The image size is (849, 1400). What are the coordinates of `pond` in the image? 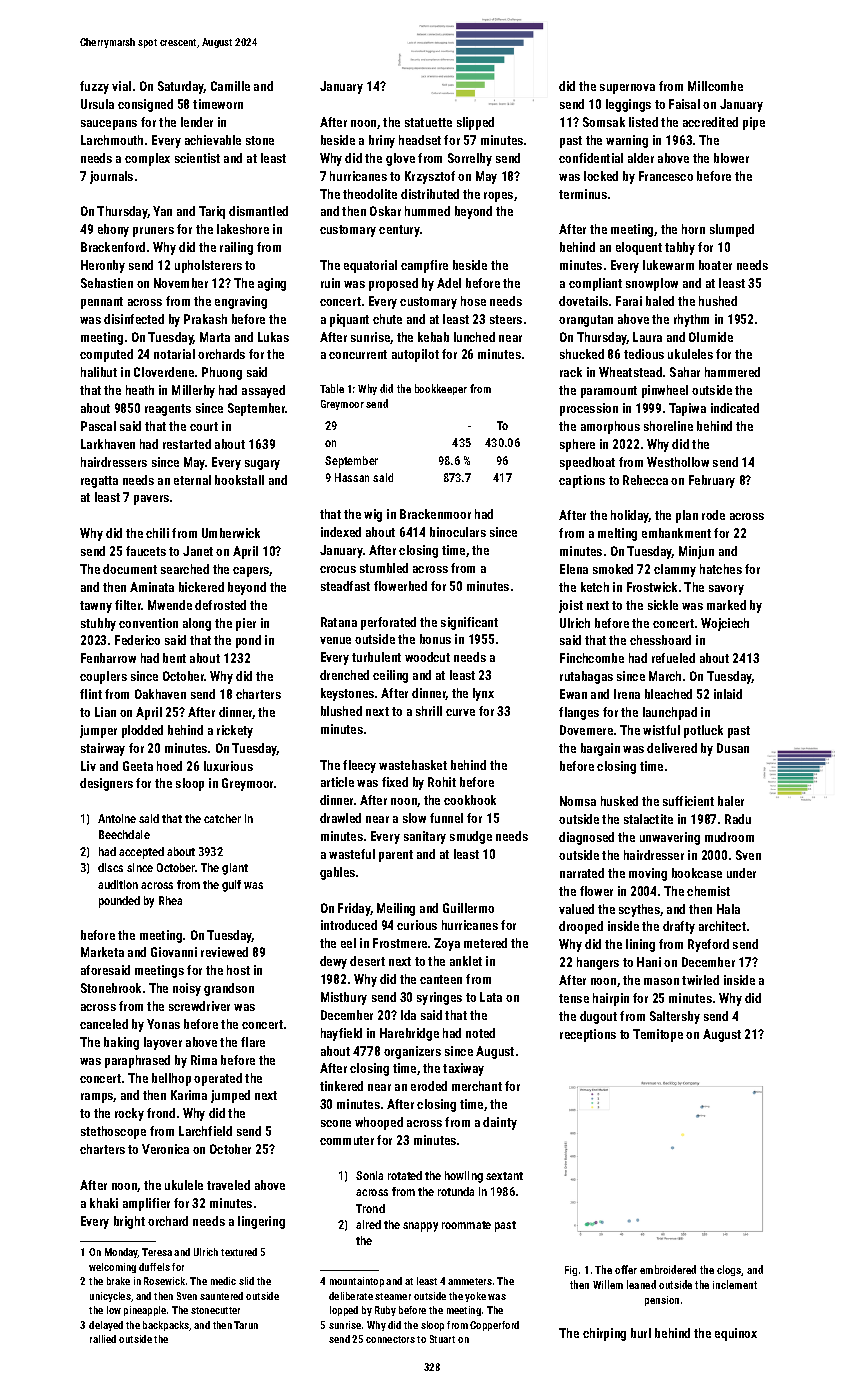 It's located at (248, 641).
